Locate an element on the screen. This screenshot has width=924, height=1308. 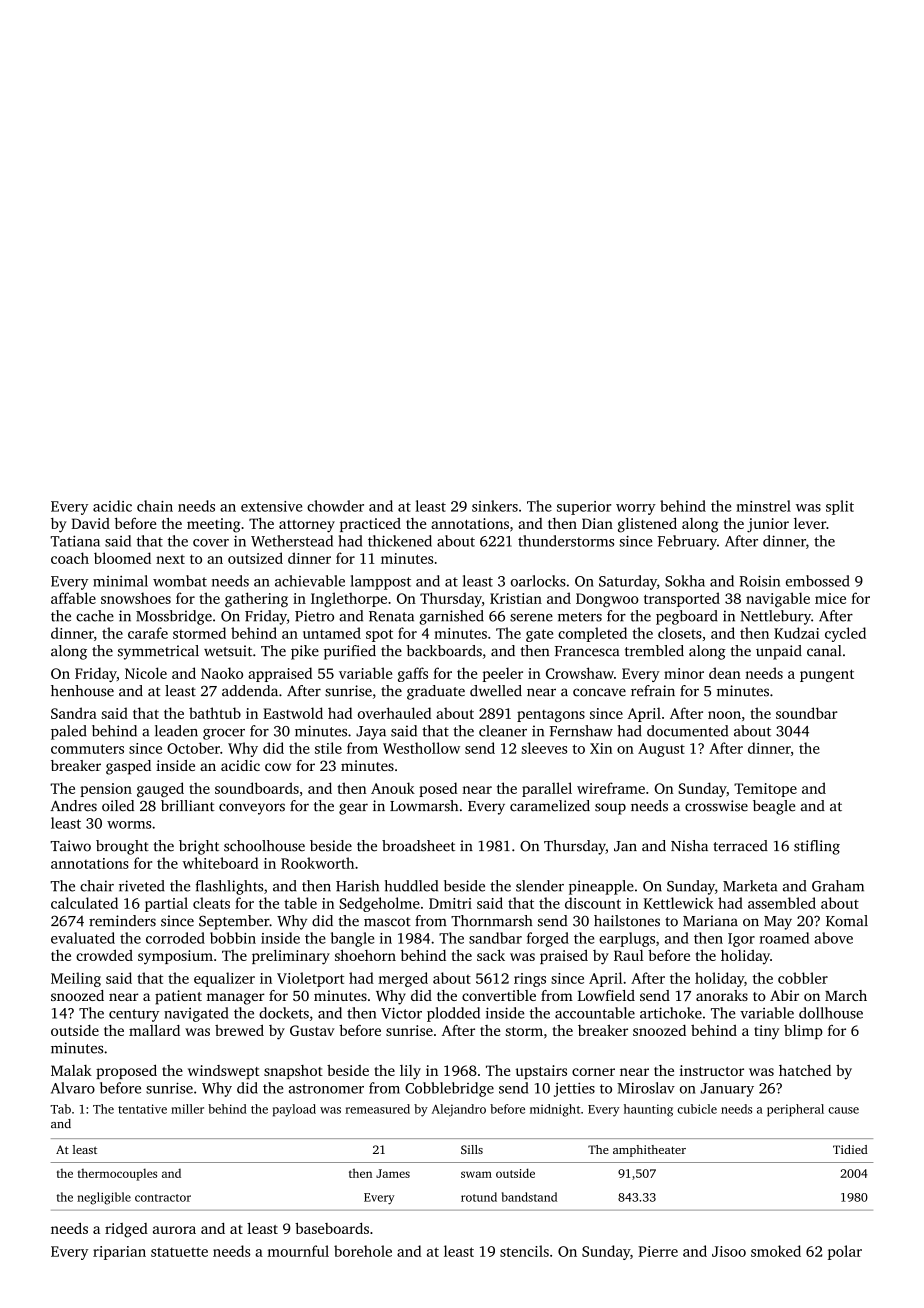
Temitope is located at coordinates (765, 790).
